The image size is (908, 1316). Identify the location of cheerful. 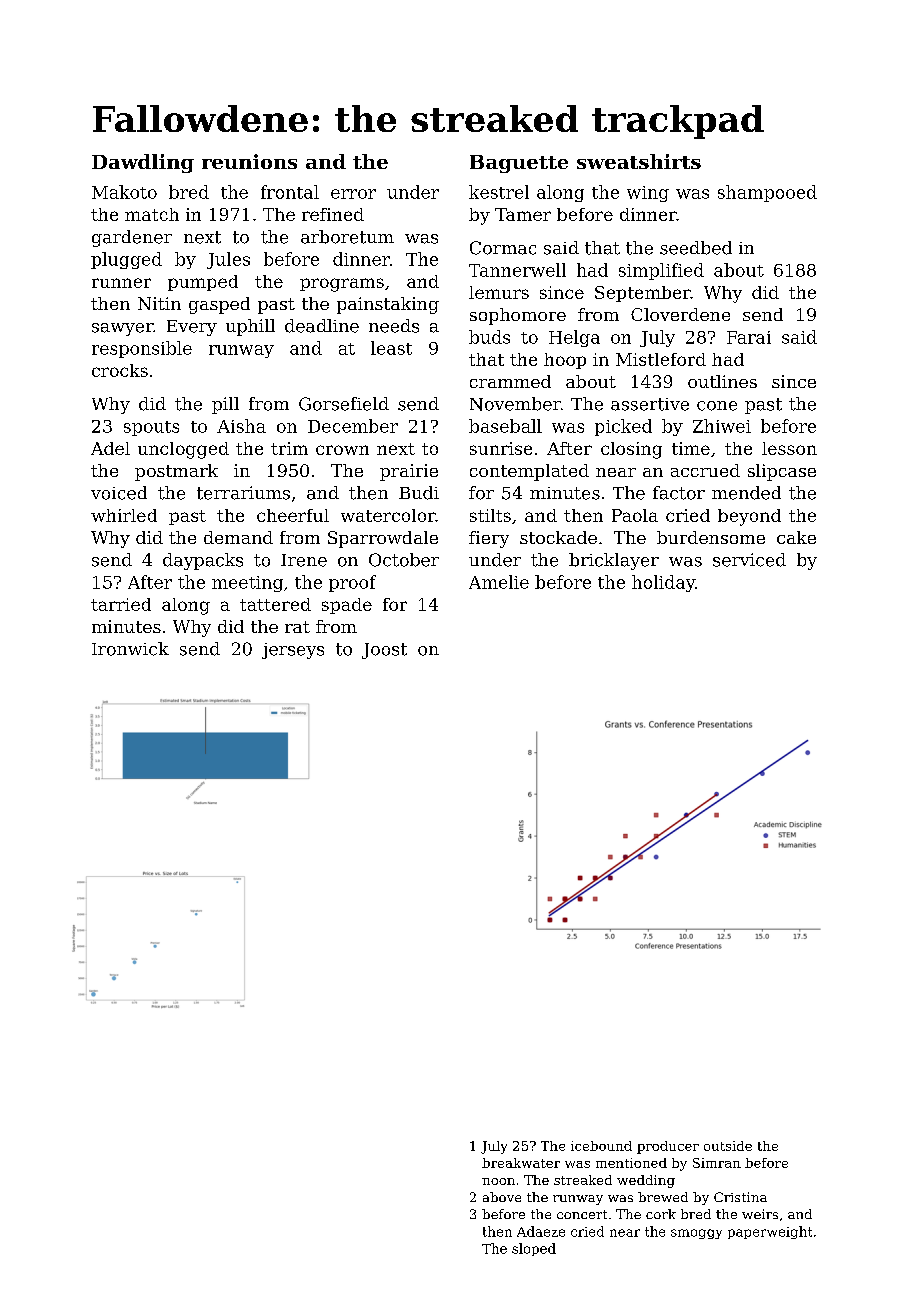
(293, 515).
